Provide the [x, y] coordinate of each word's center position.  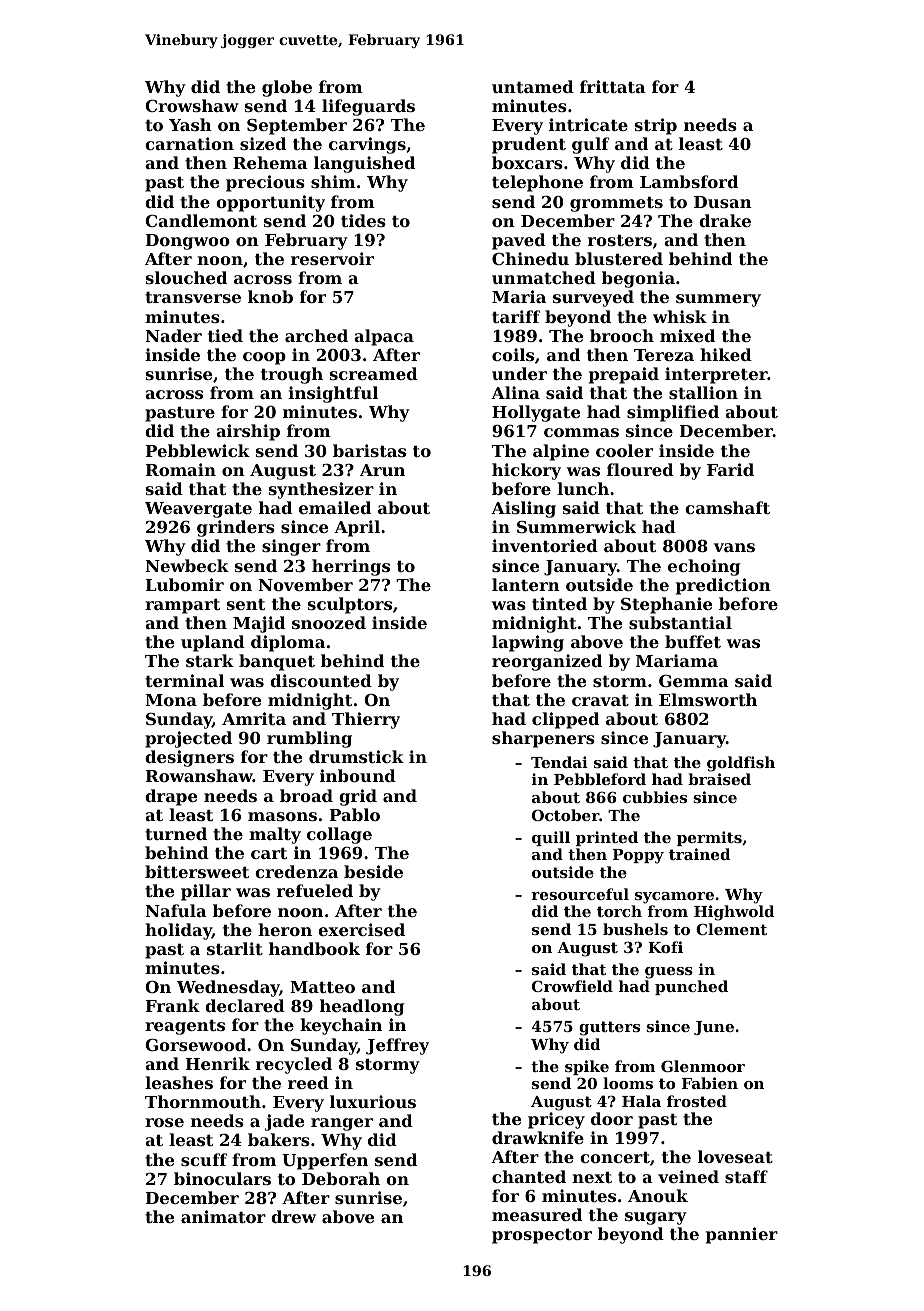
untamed [533, 86]
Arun [382, 470]
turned [176, 833]
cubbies [655, 797]
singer [291, 547]
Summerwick [576, 526]
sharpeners [543, 739]
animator [223, 1216]
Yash [190, 124]
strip [656, 126]
